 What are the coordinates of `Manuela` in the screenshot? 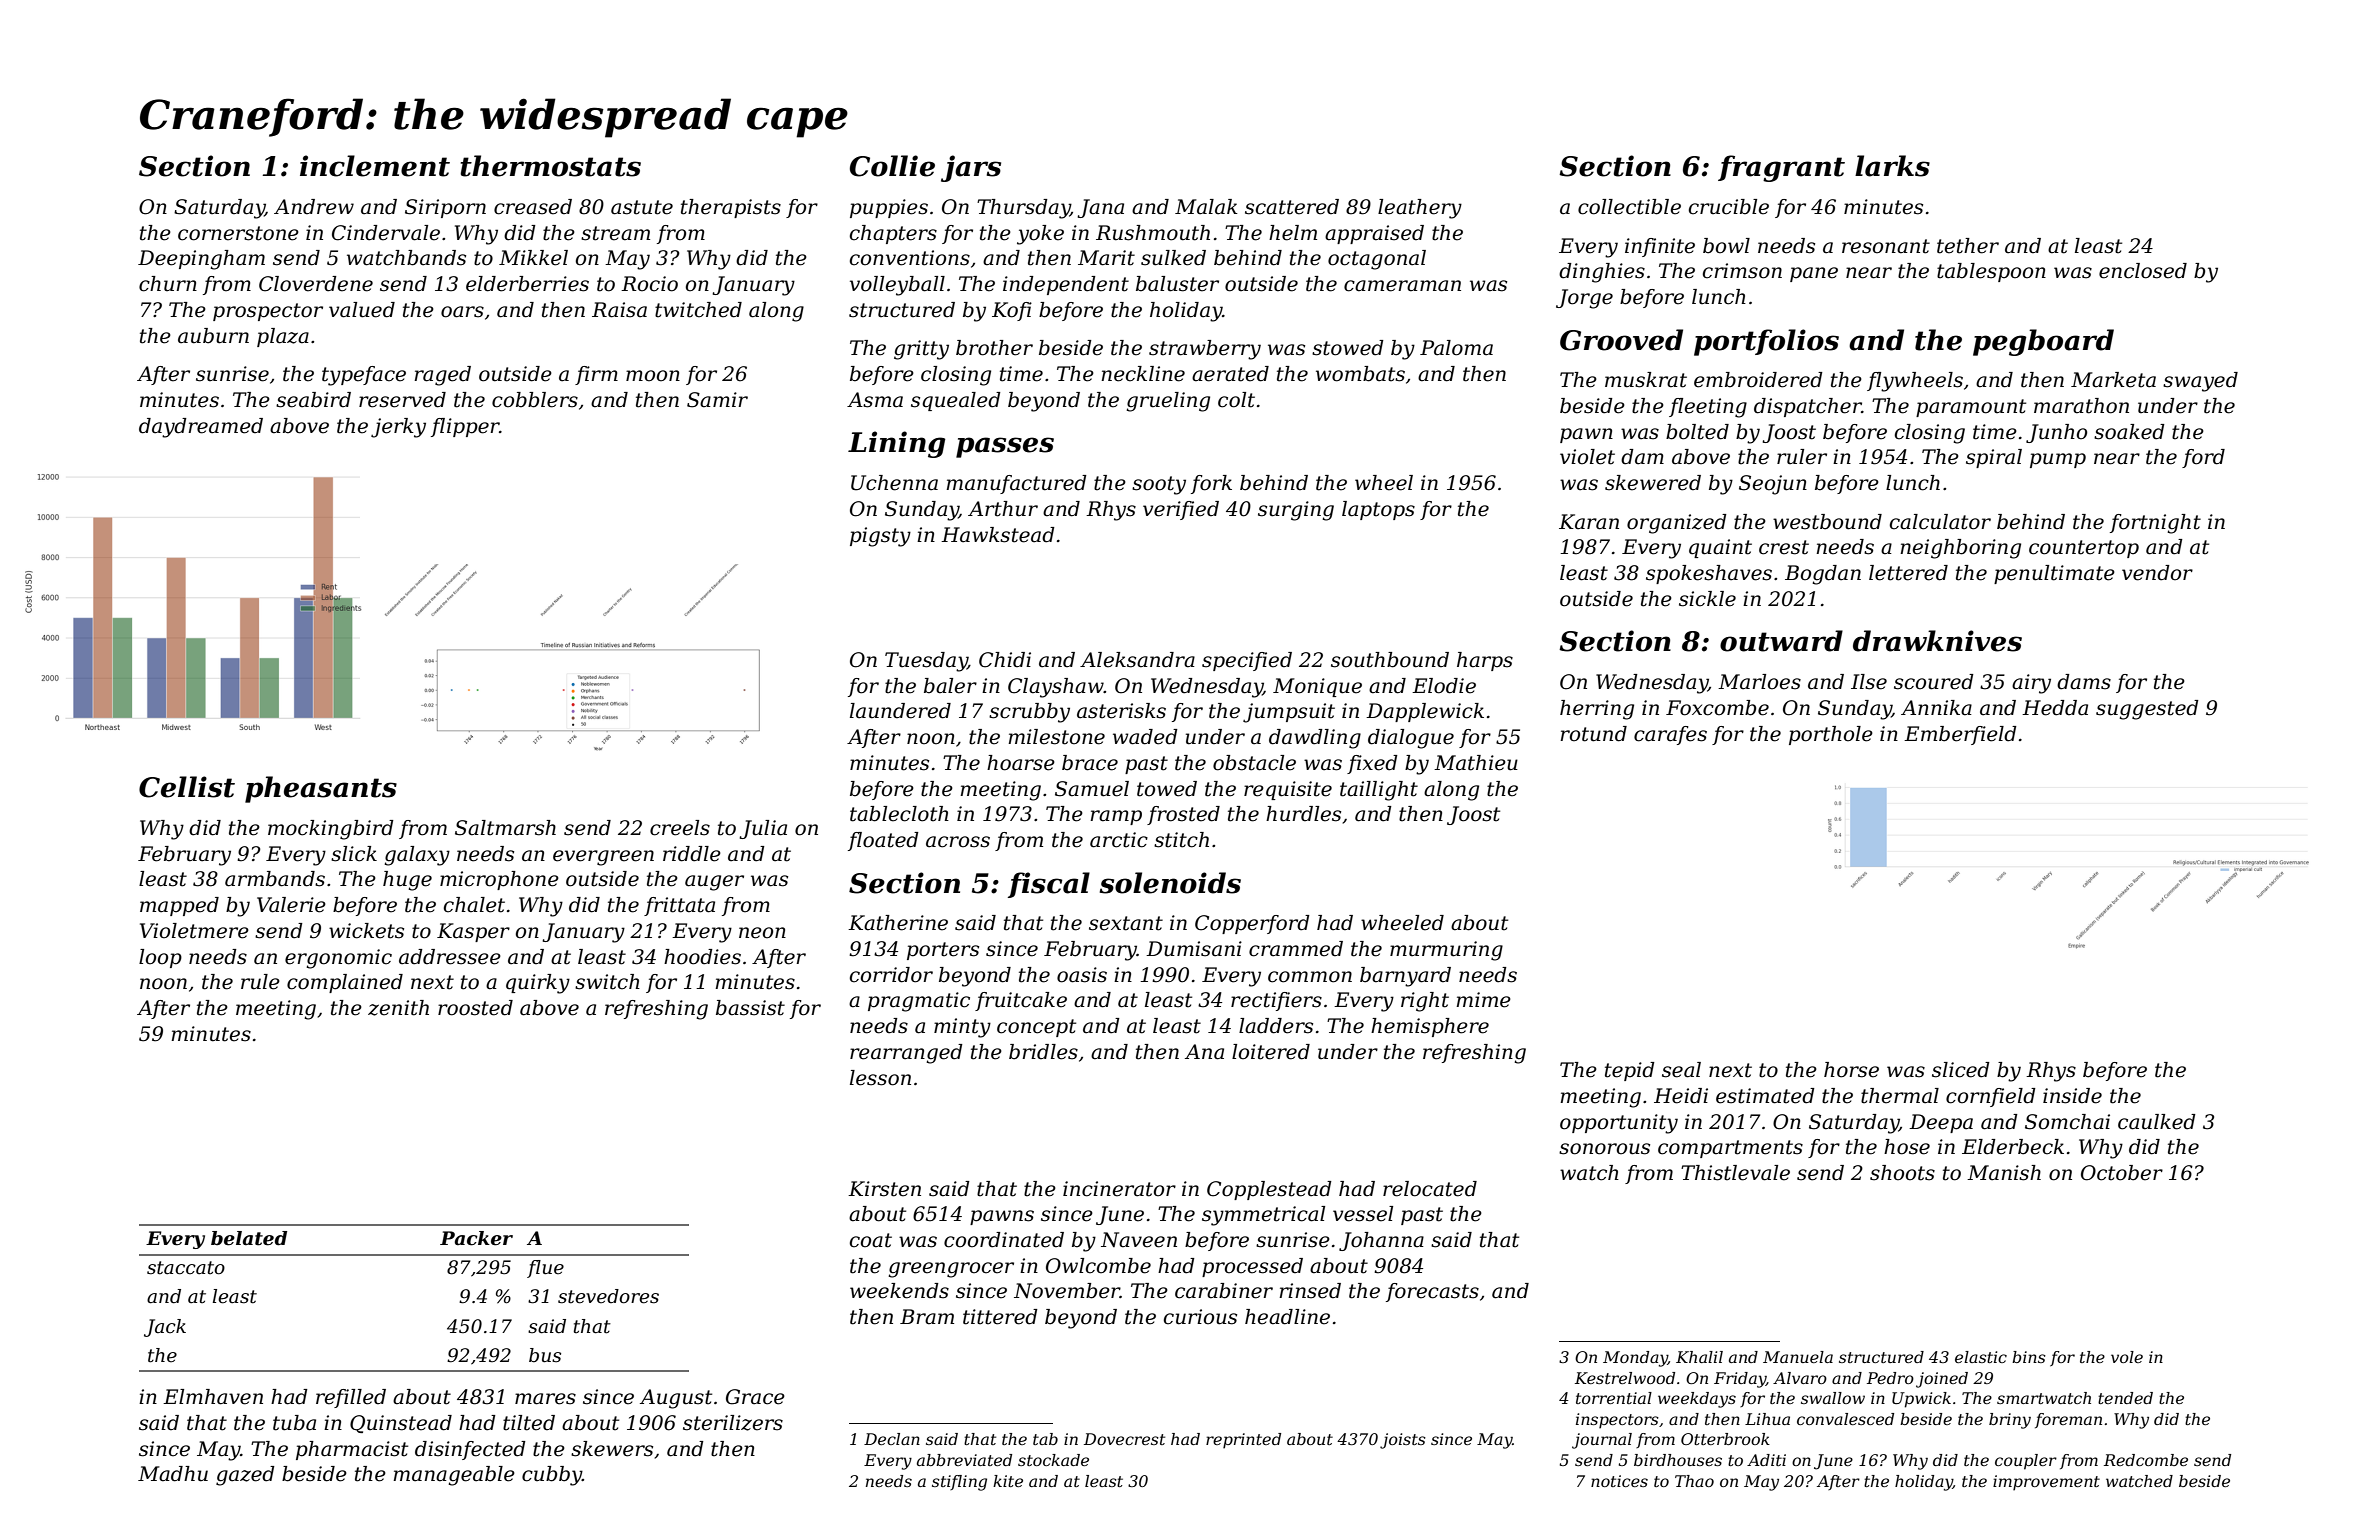 It's located at (1798, 1357).
